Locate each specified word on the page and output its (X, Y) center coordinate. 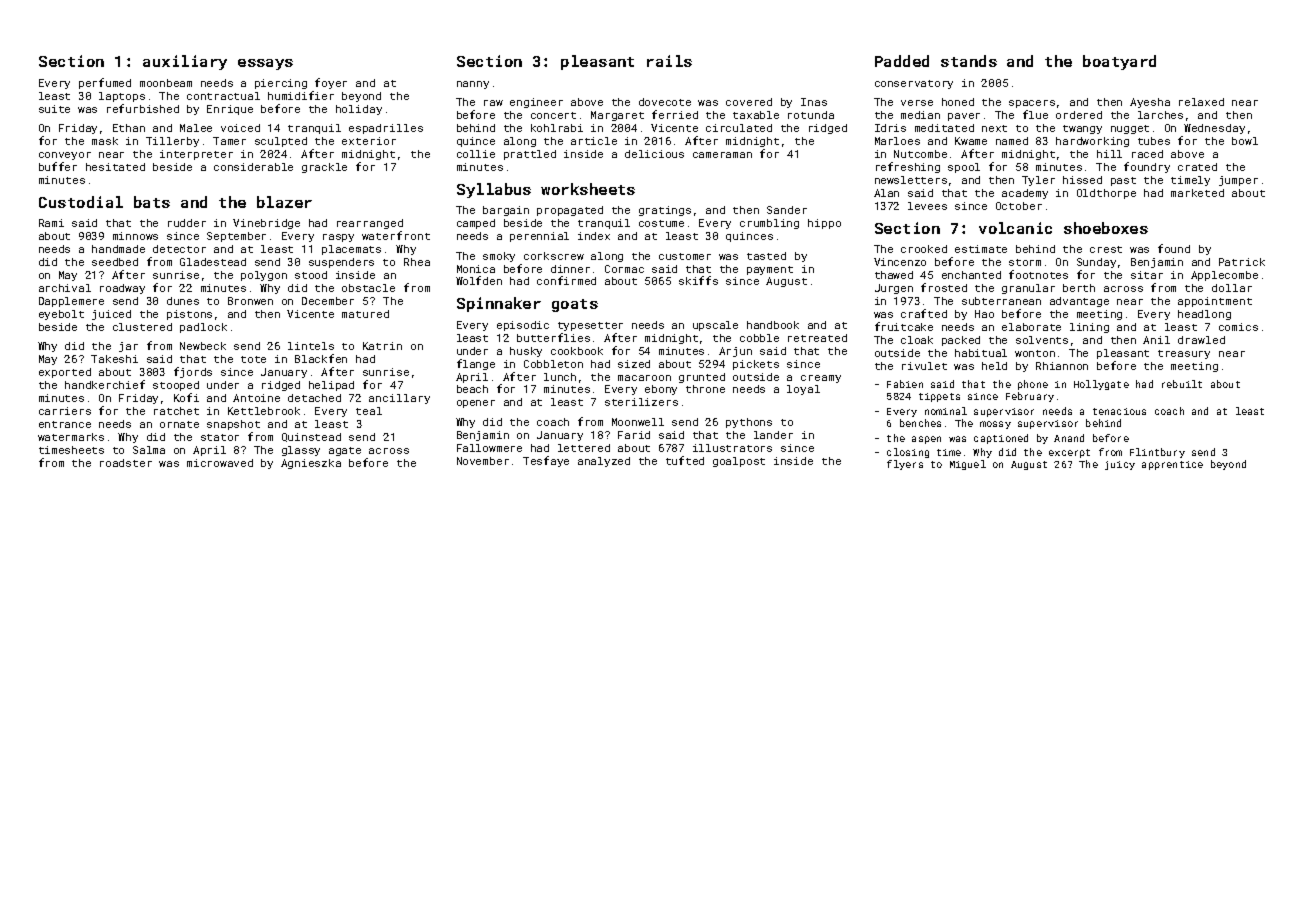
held (994, 366)
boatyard (1119, 62)
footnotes (1038, 274)
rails (669, 61)
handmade (118, 249)
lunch (560, 377)
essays (265, 64)
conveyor (65, 156)
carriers (65, 411)
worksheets (588, 189)
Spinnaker (499, 304)
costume (661, 223)
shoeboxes (1106, 228)
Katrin (382, 346)
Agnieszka (311, 464)
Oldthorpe (1106, 194)
